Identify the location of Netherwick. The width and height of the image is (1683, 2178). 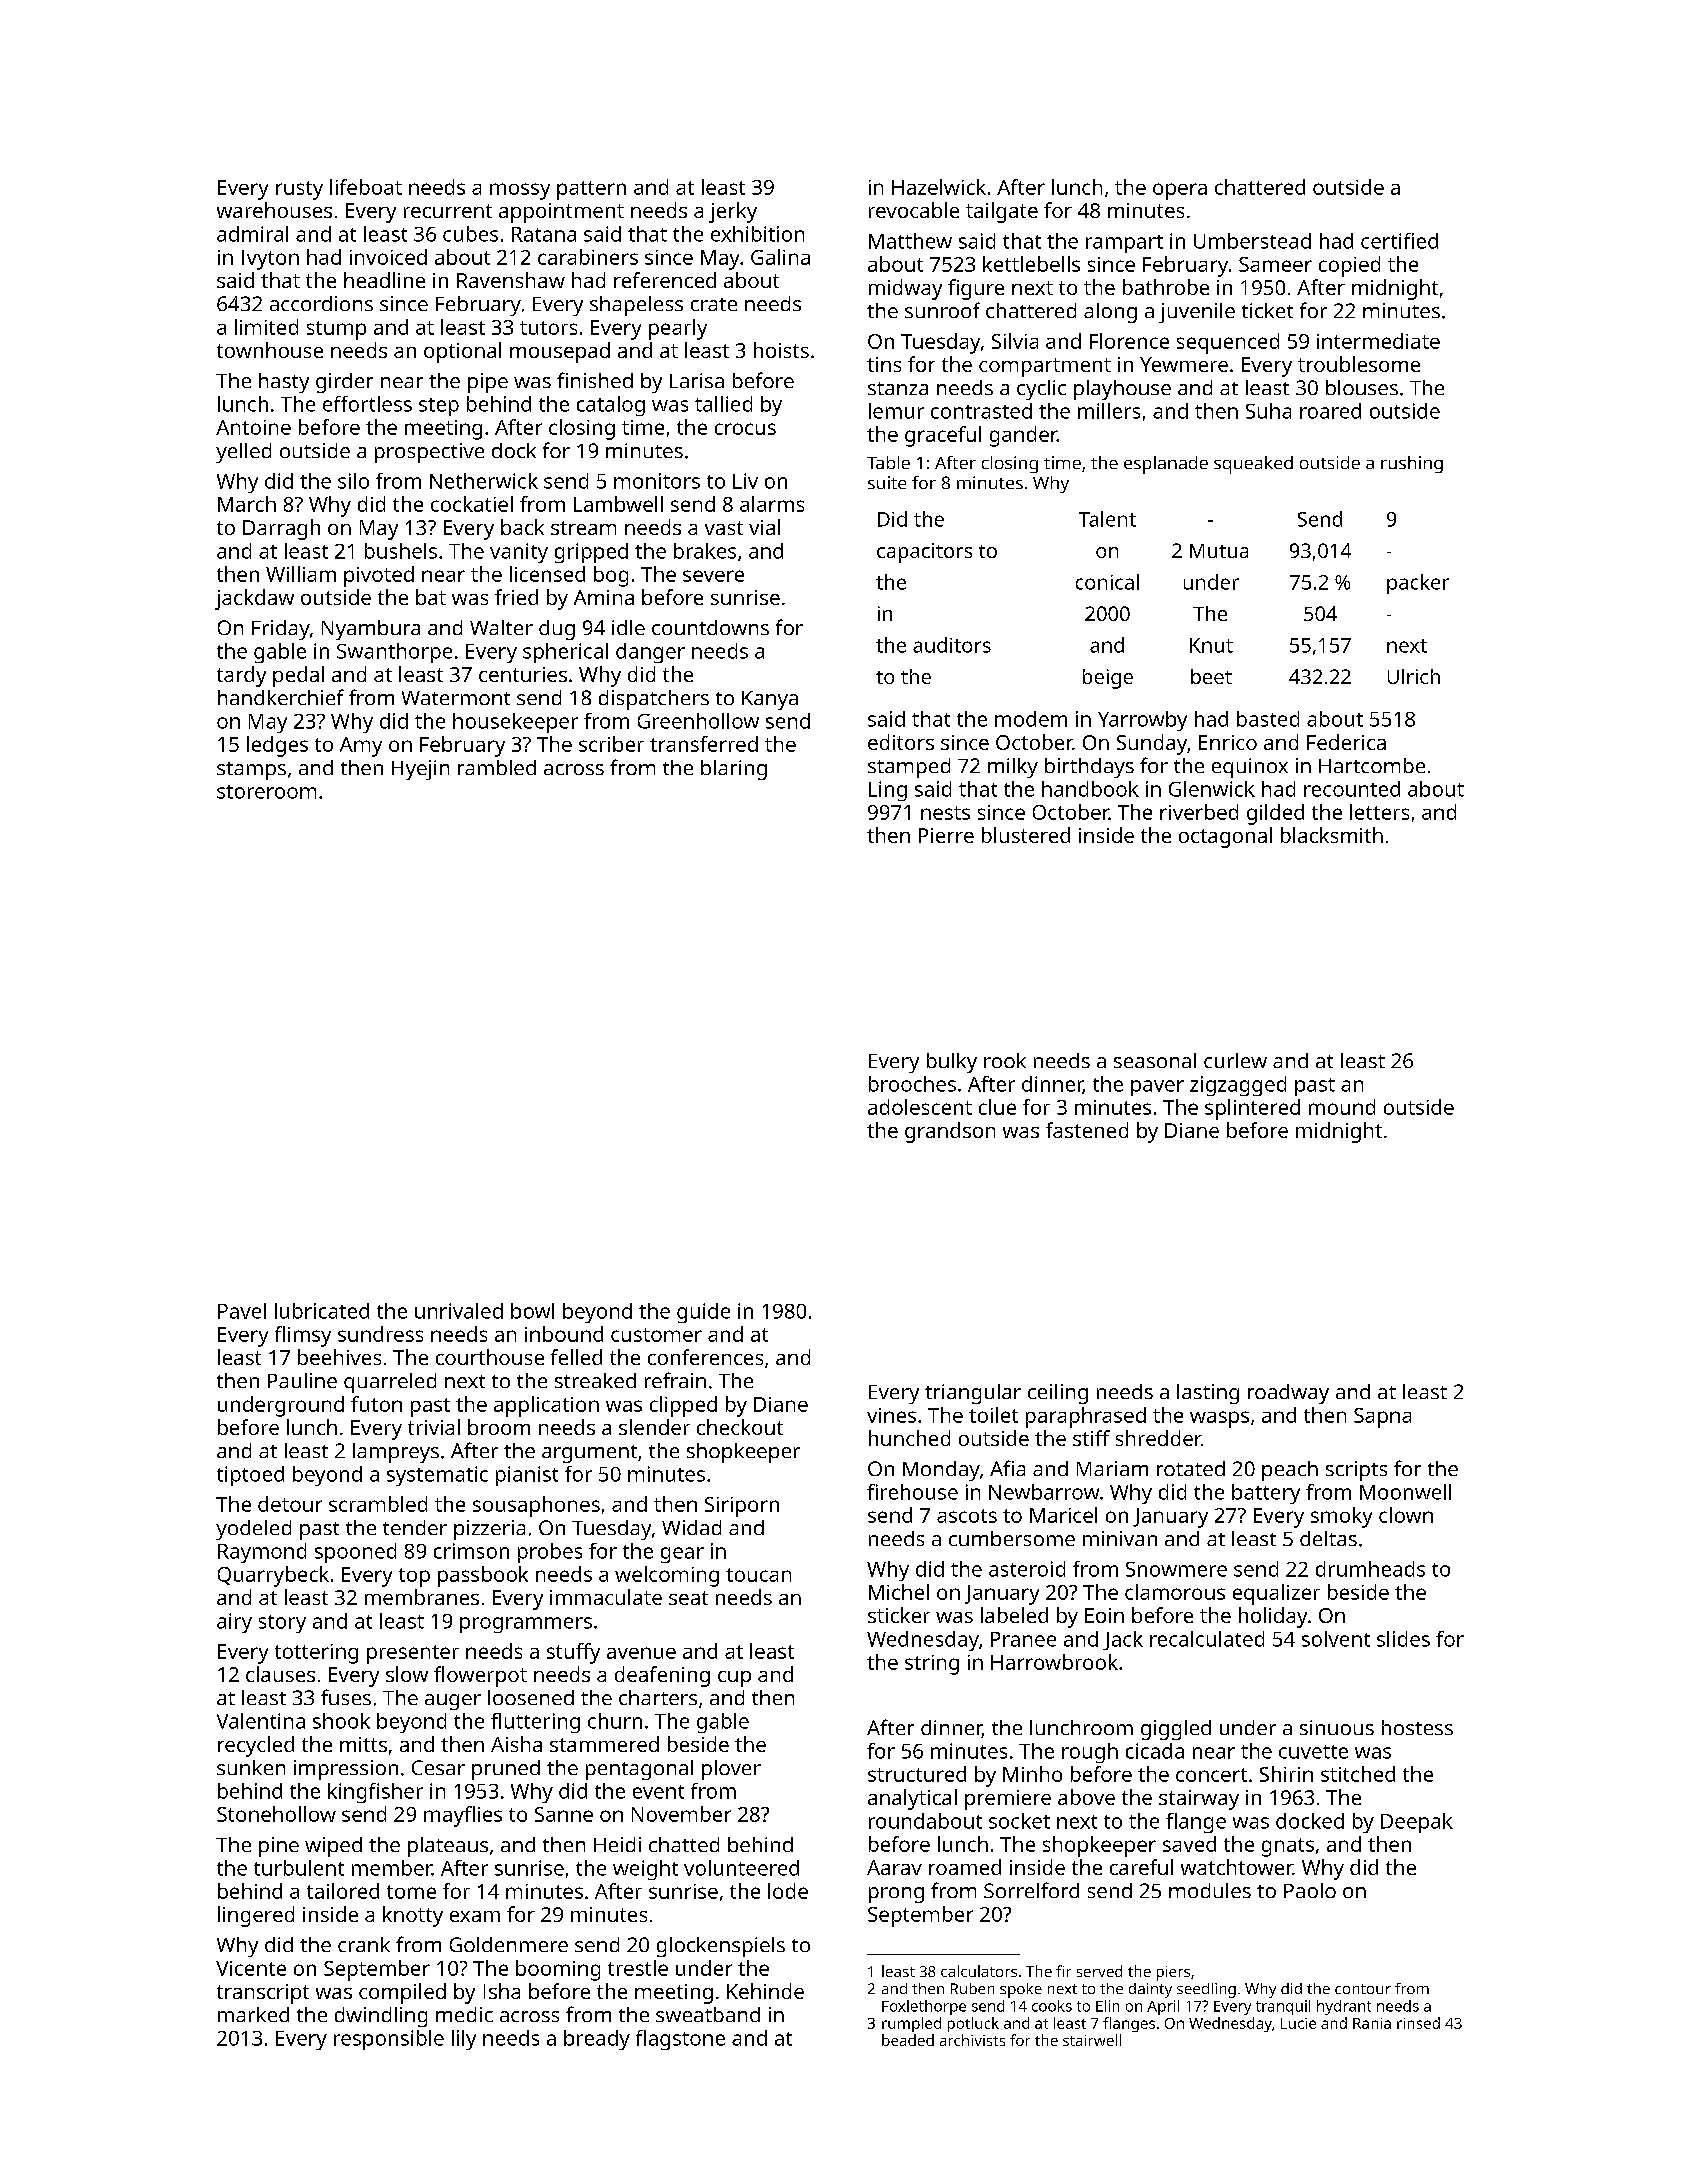
(484, 481).
